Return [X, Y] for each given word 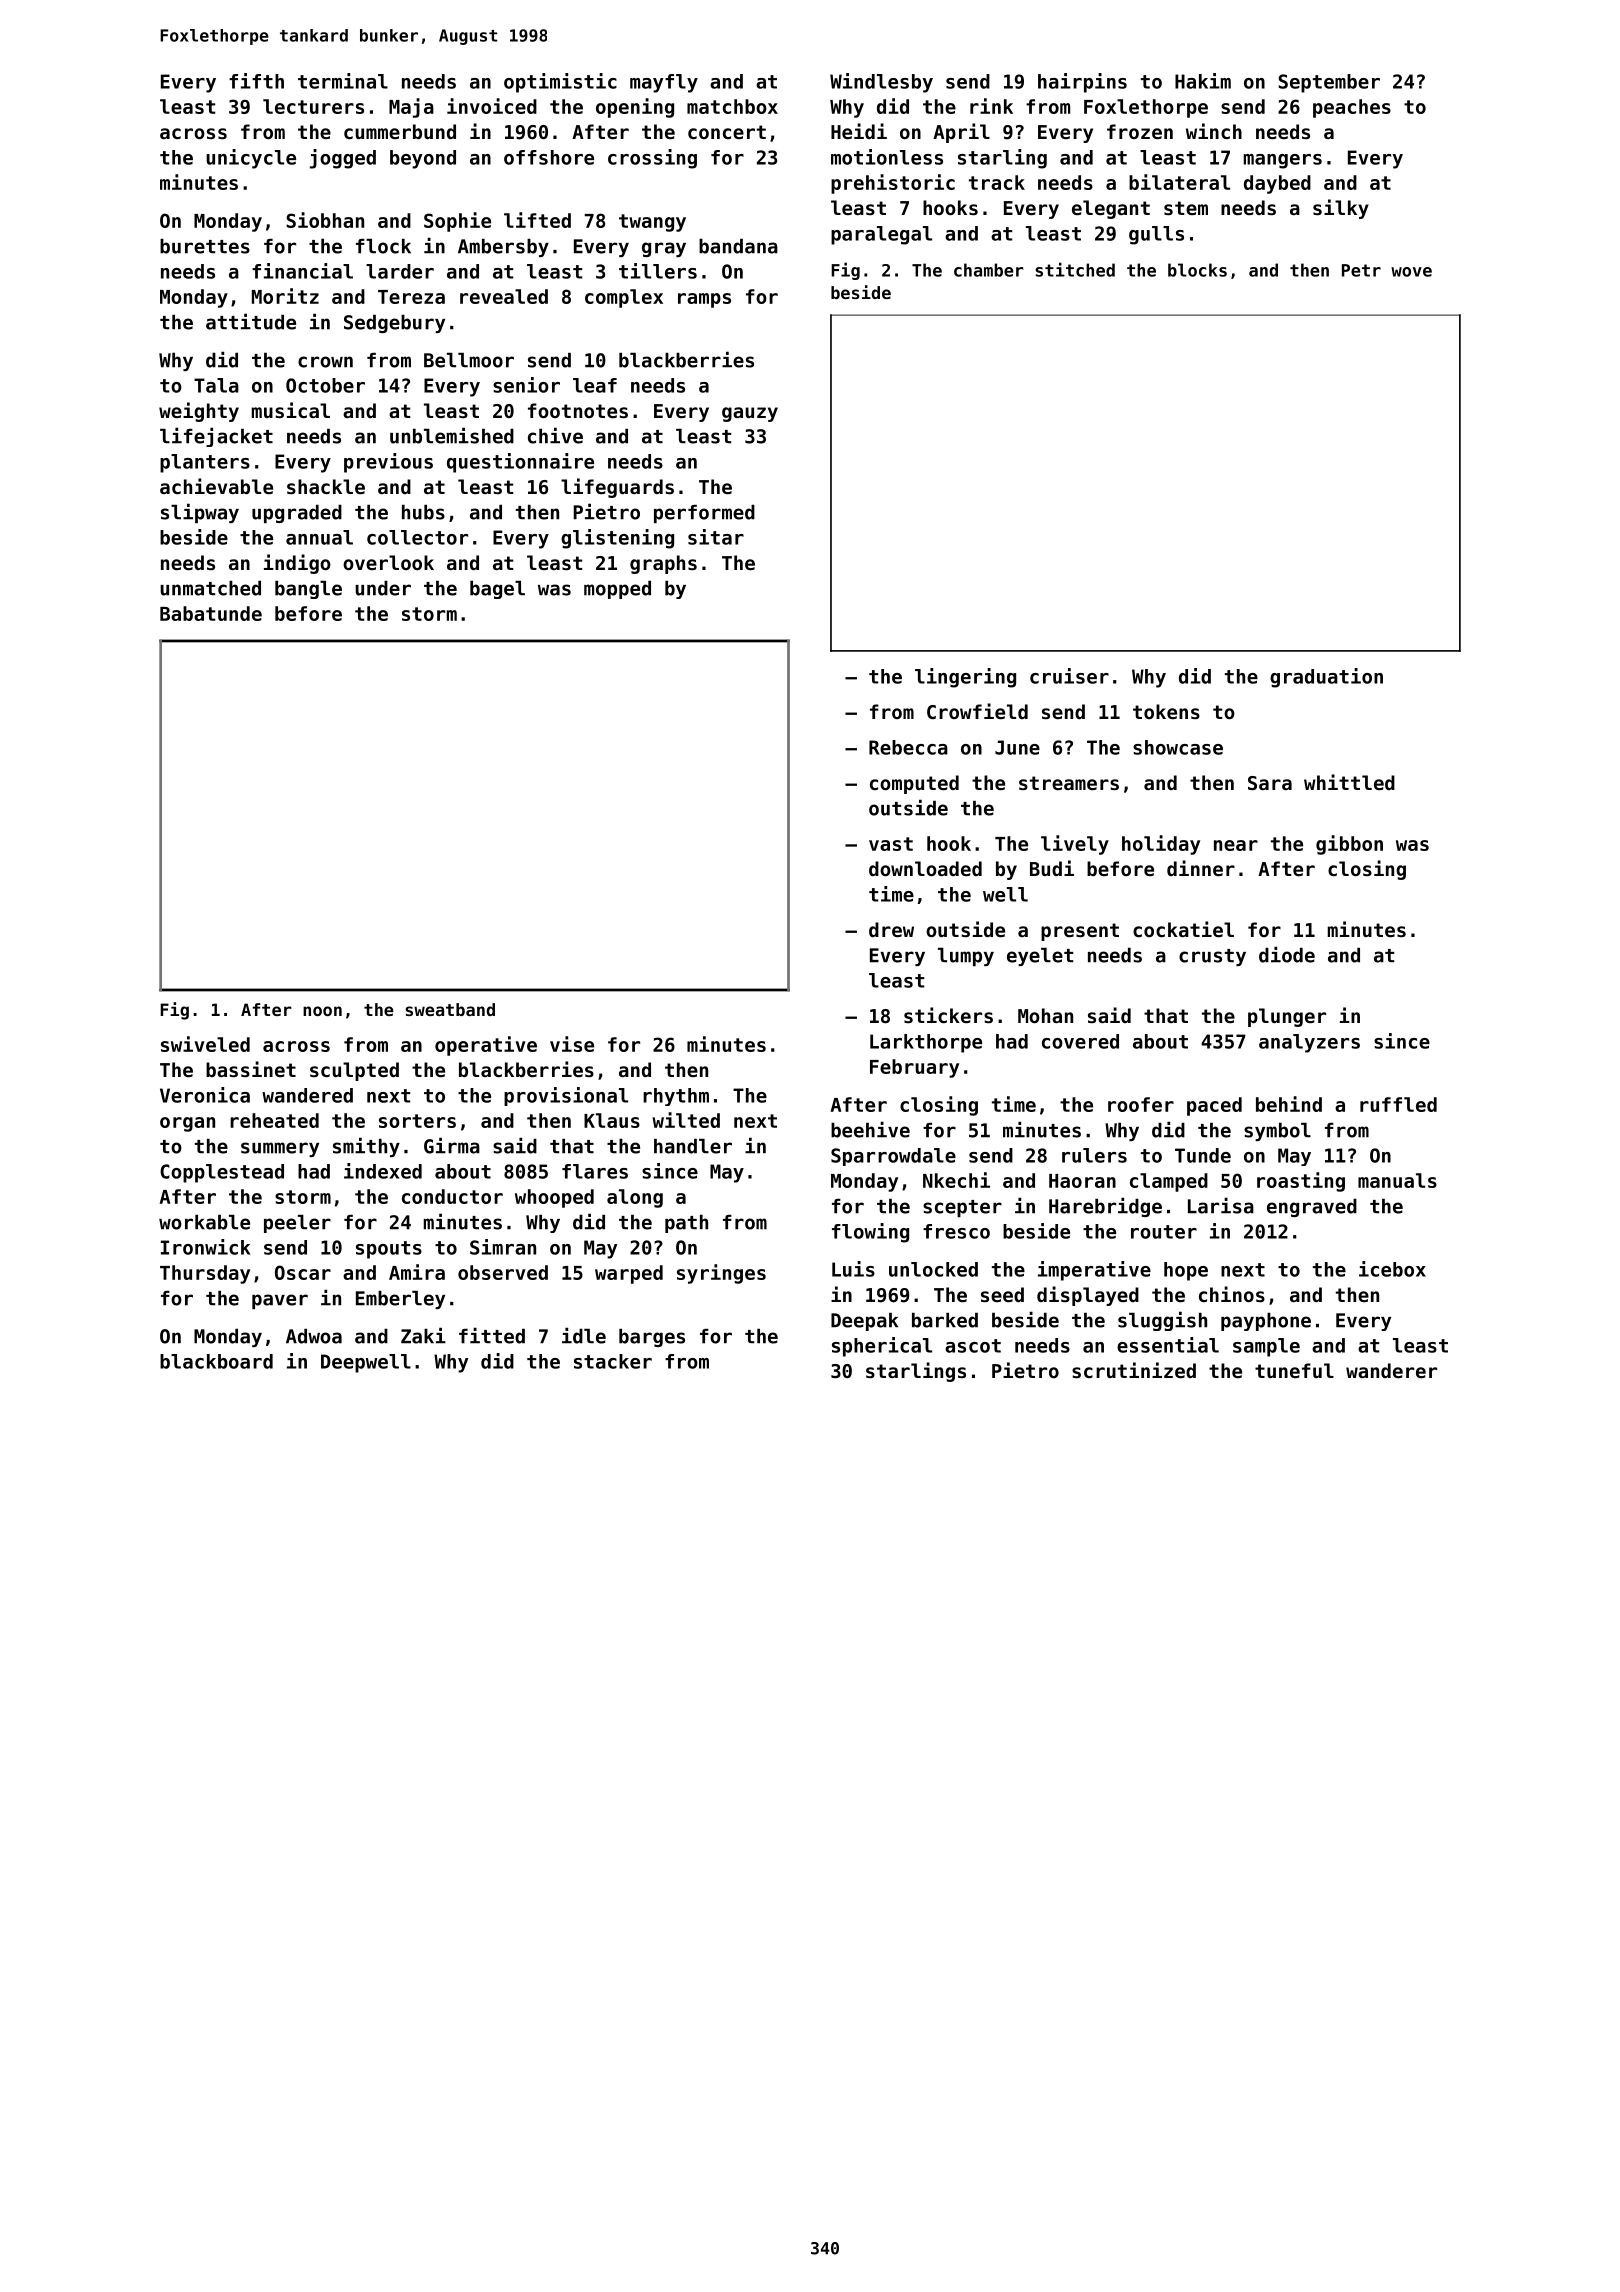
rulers [1094, 1155]
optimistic [560, 83]
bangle [308, 590]
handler [693, 1146]
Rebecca [908, 747]
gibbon [1349, 845]
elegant [1111, 209]
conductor [452, 1196]
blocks [1197, 270]
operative [486, 1046]
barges [652, 1338]
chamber [989, 270]
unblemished [452, 435]
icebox [1392, 1269]
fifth [256, 81]
